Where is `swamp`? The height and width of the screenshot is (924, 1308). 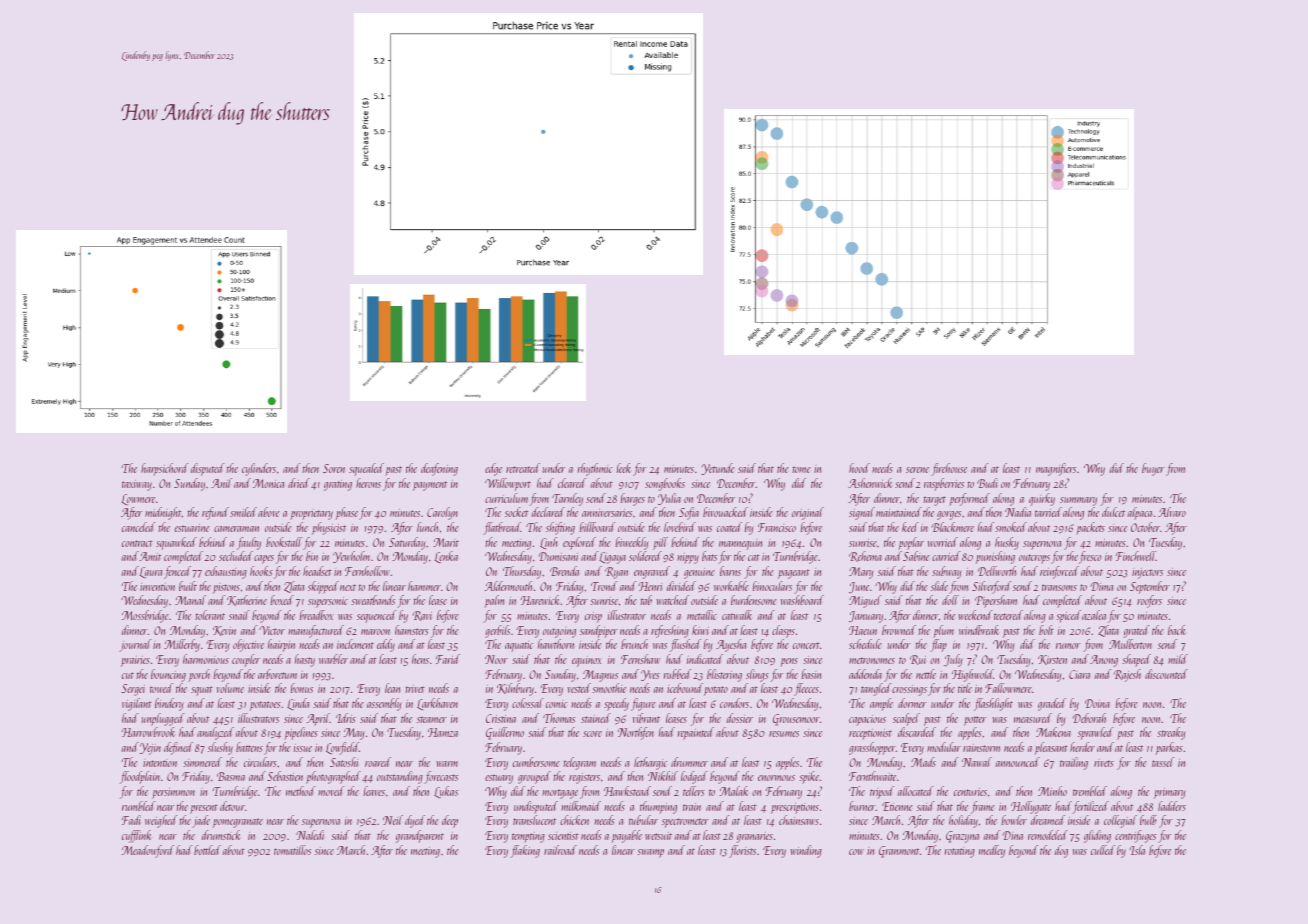
swamp is located at coordinates (650, 853).
